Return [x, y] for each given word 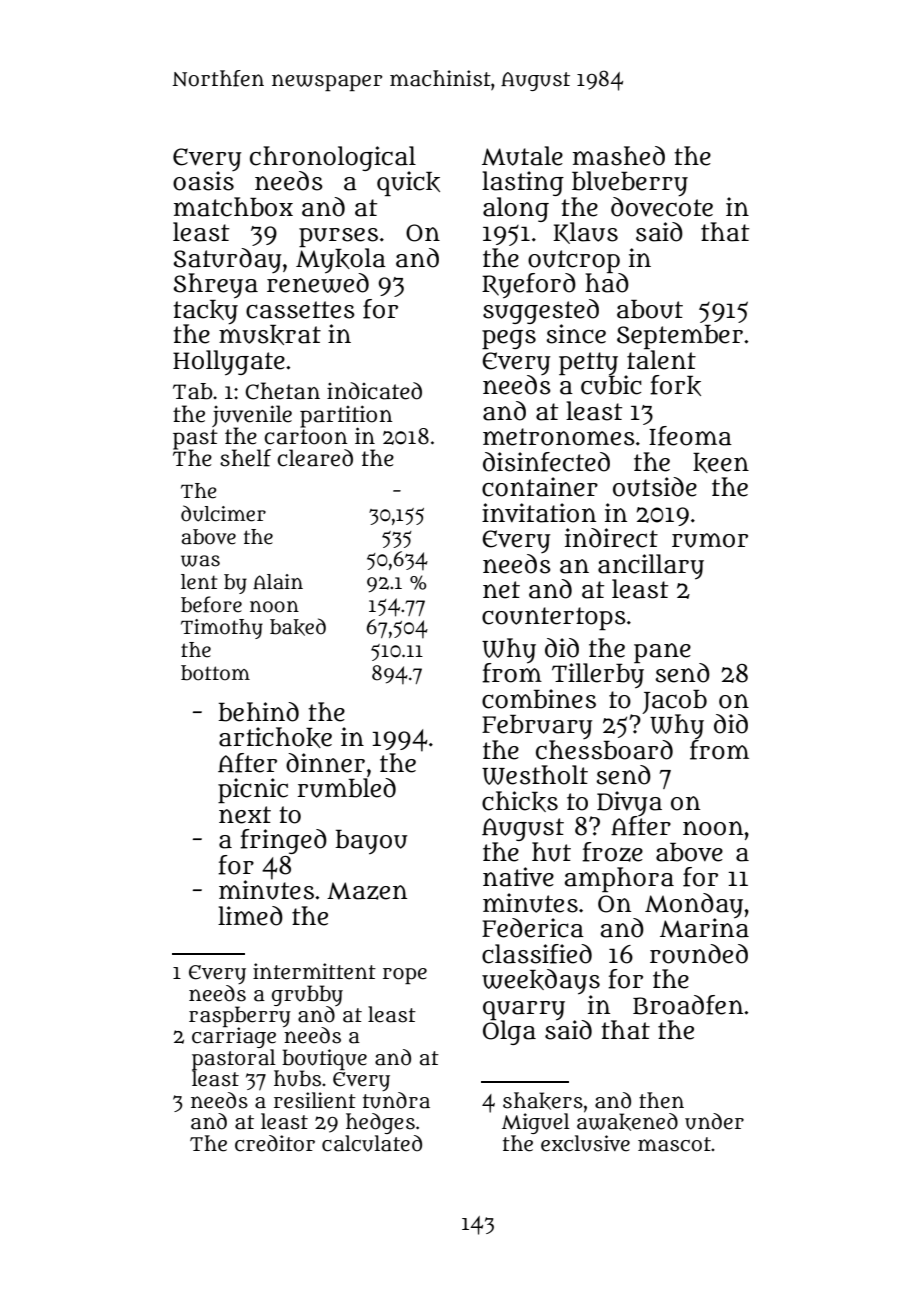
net [501, 590]
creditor [275, 1143]
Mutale [522, 156]
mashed [619, 156]
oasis [203, 181]
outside [655, 487]
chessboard [604, 750]
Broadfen [688, 1005]
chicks [520, 801]
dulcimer [223, 513]
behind [258, 712]
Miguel [536, 1123]
